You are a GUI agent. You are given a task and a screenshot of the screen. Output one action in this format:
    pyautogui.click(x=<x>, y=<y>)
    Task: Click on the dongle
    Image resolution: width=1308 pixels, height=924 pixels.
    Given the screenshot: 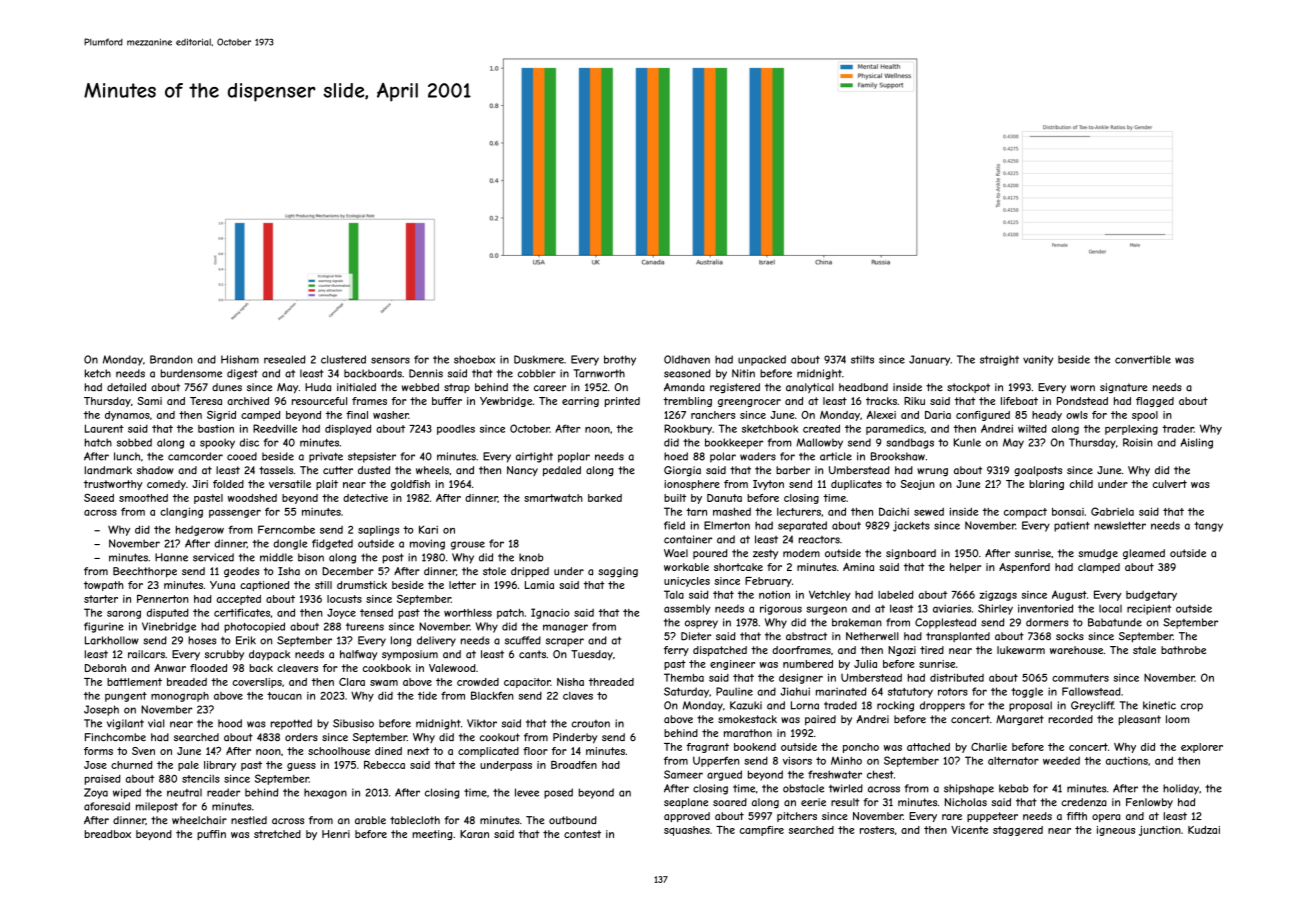 What is the action you would take?
    pyautogui.click(x=290, y=544)
